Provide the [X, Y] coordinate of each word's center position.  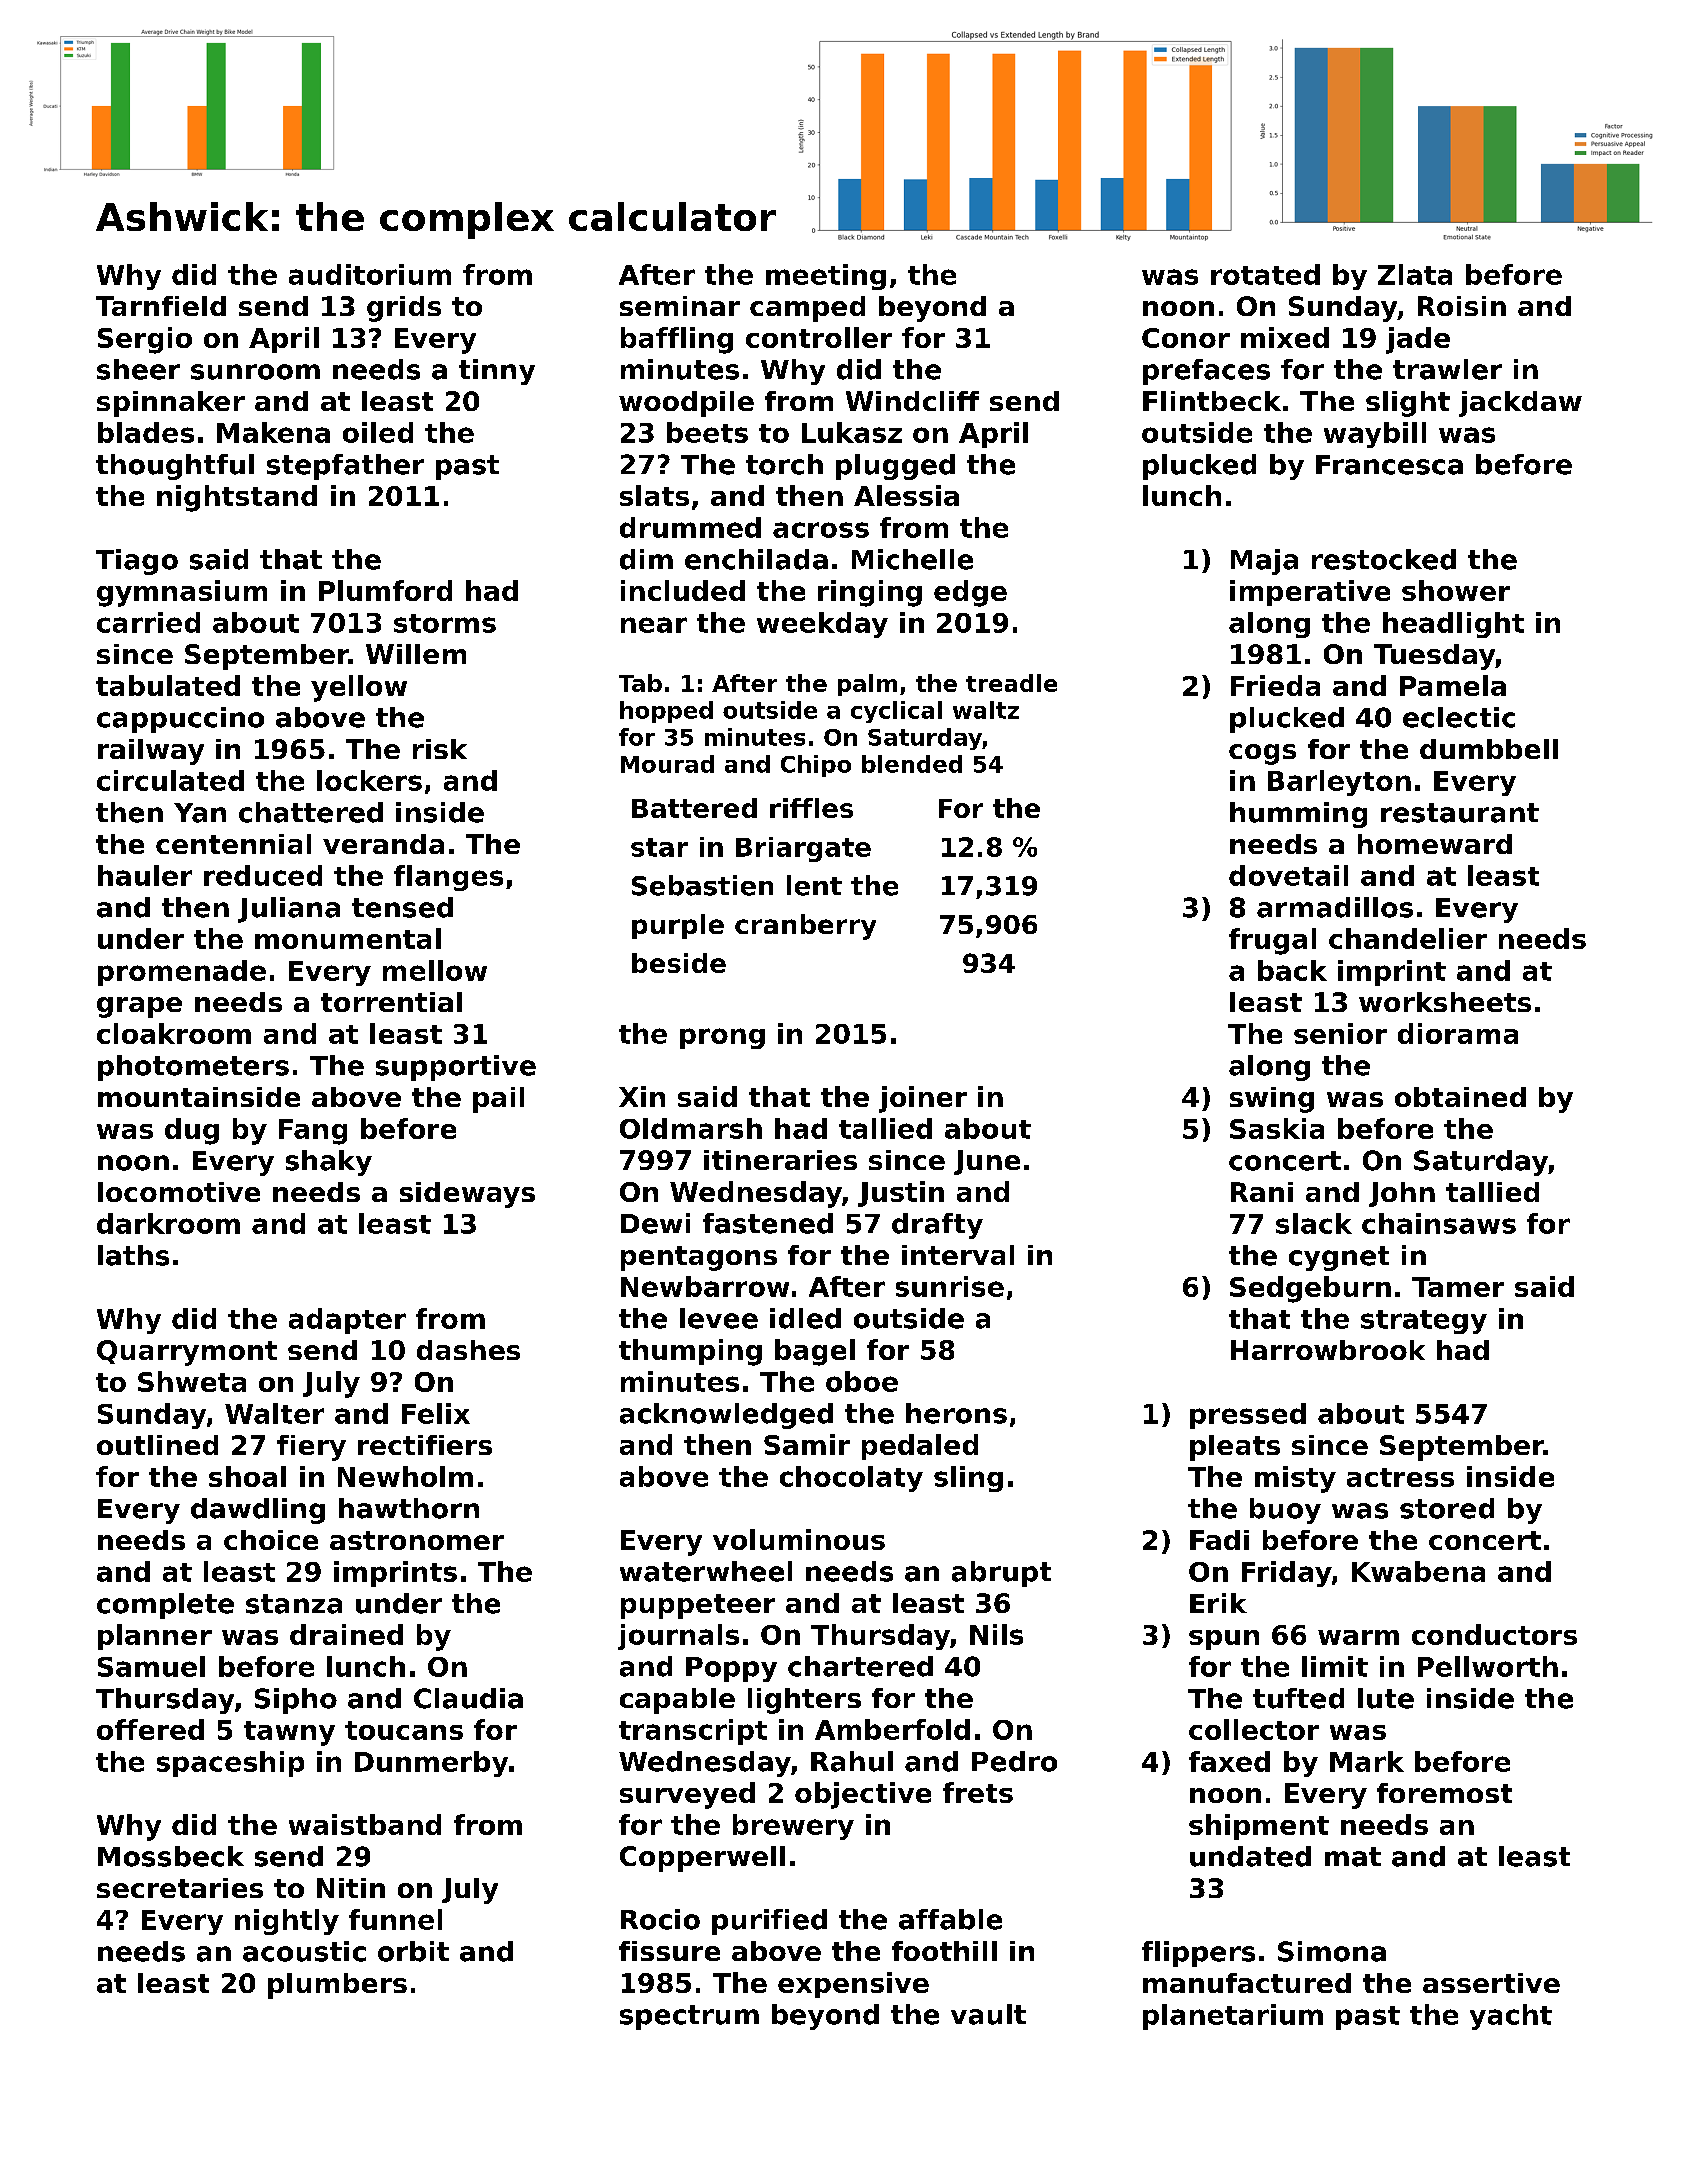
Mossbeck [171, 1856]
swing [1272, 1100]
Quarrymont [187, 1353]
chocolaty [851, 1479]
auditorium [370, 274]
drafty [937, 1226]
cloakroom [174, 1033]
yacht [1511, 2017]
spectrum [689, 2017]
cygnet [1339, 1258]
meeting [826, 277]
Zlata [1415, 274]
